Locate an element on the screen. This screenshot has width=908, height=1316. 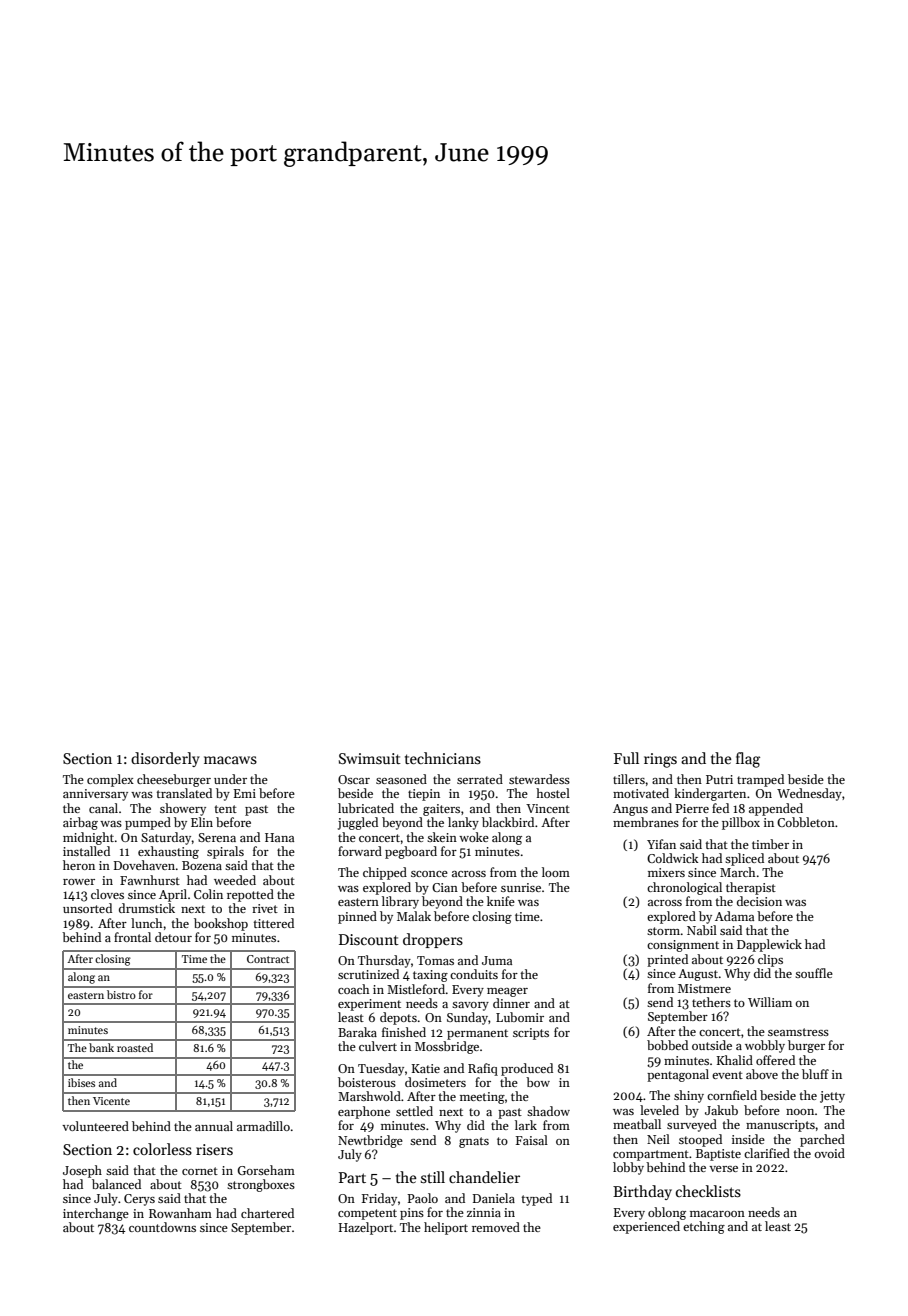
meeting is located at coordinates (482, 1098).
